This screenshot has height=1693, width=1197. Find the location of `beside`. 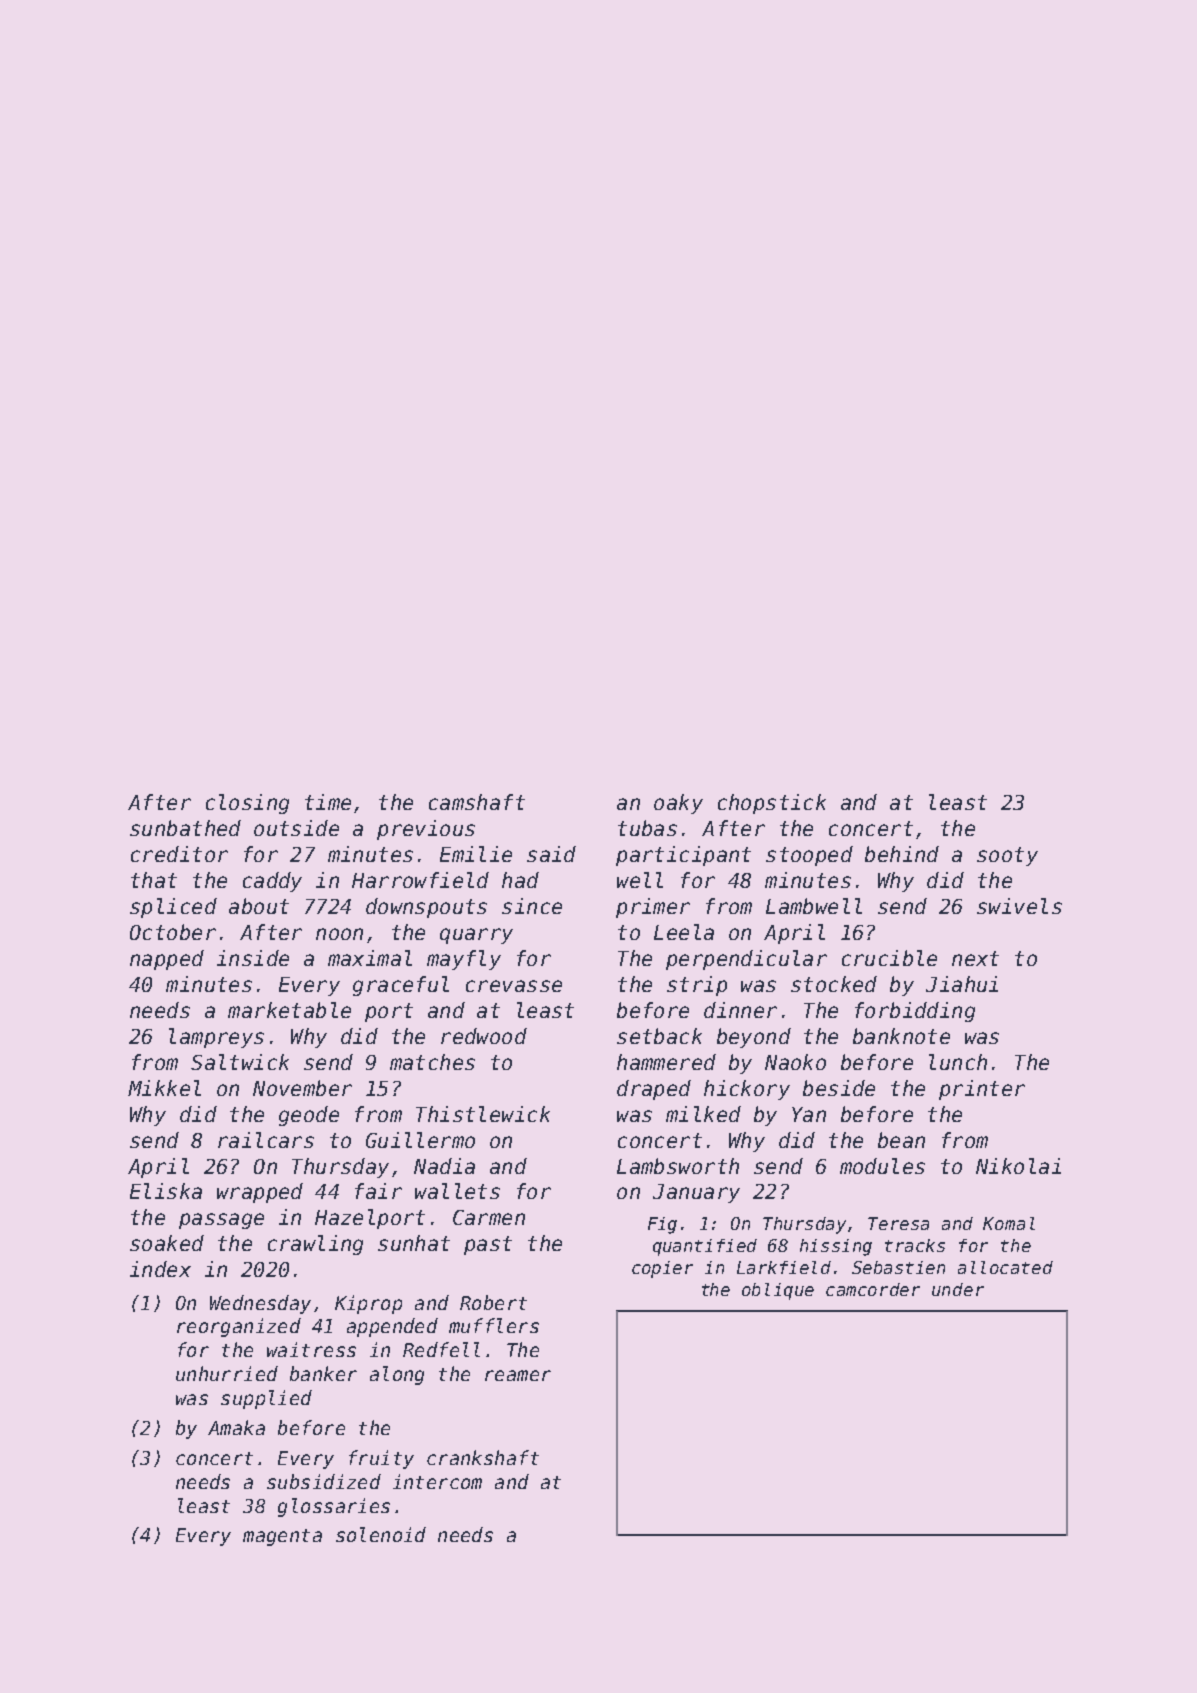

beside is located at coordinates (839, 1088).
